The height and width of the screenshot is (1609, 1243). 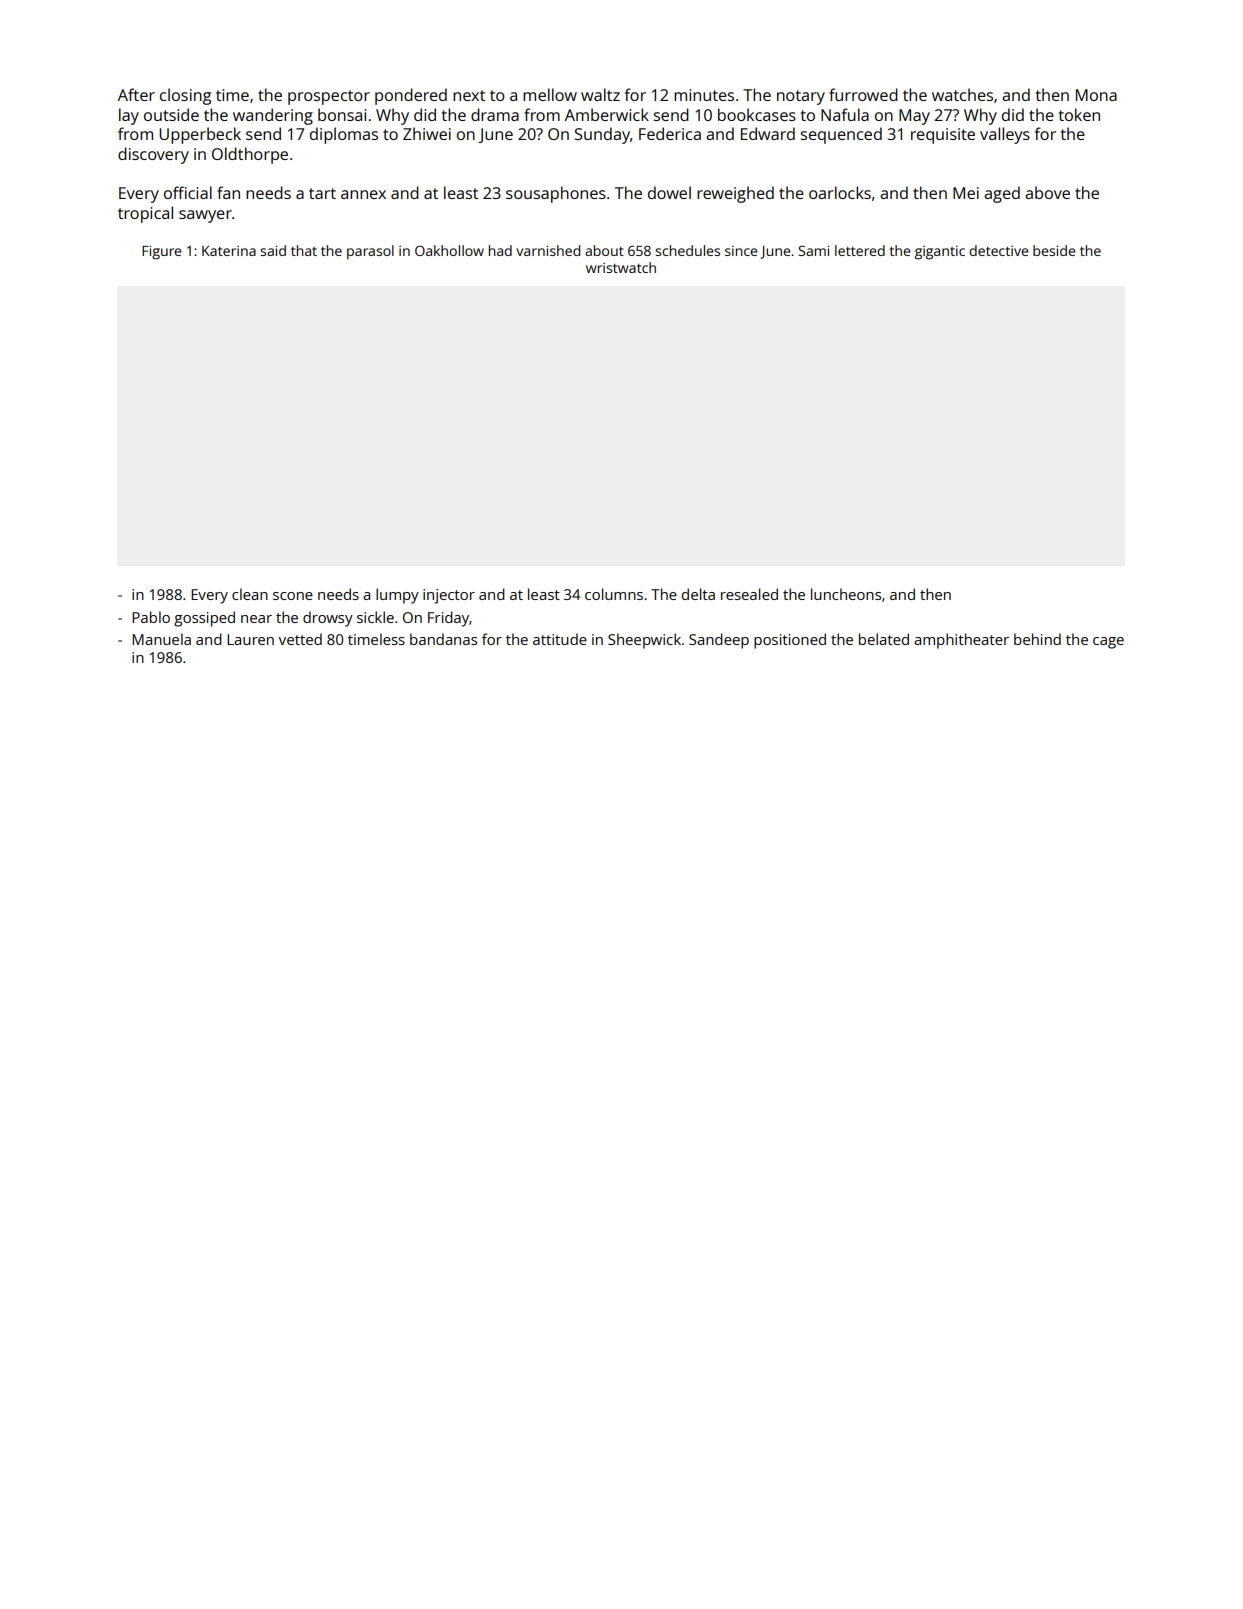 I want to click on wristwatch, so click(x=621, y=267).
